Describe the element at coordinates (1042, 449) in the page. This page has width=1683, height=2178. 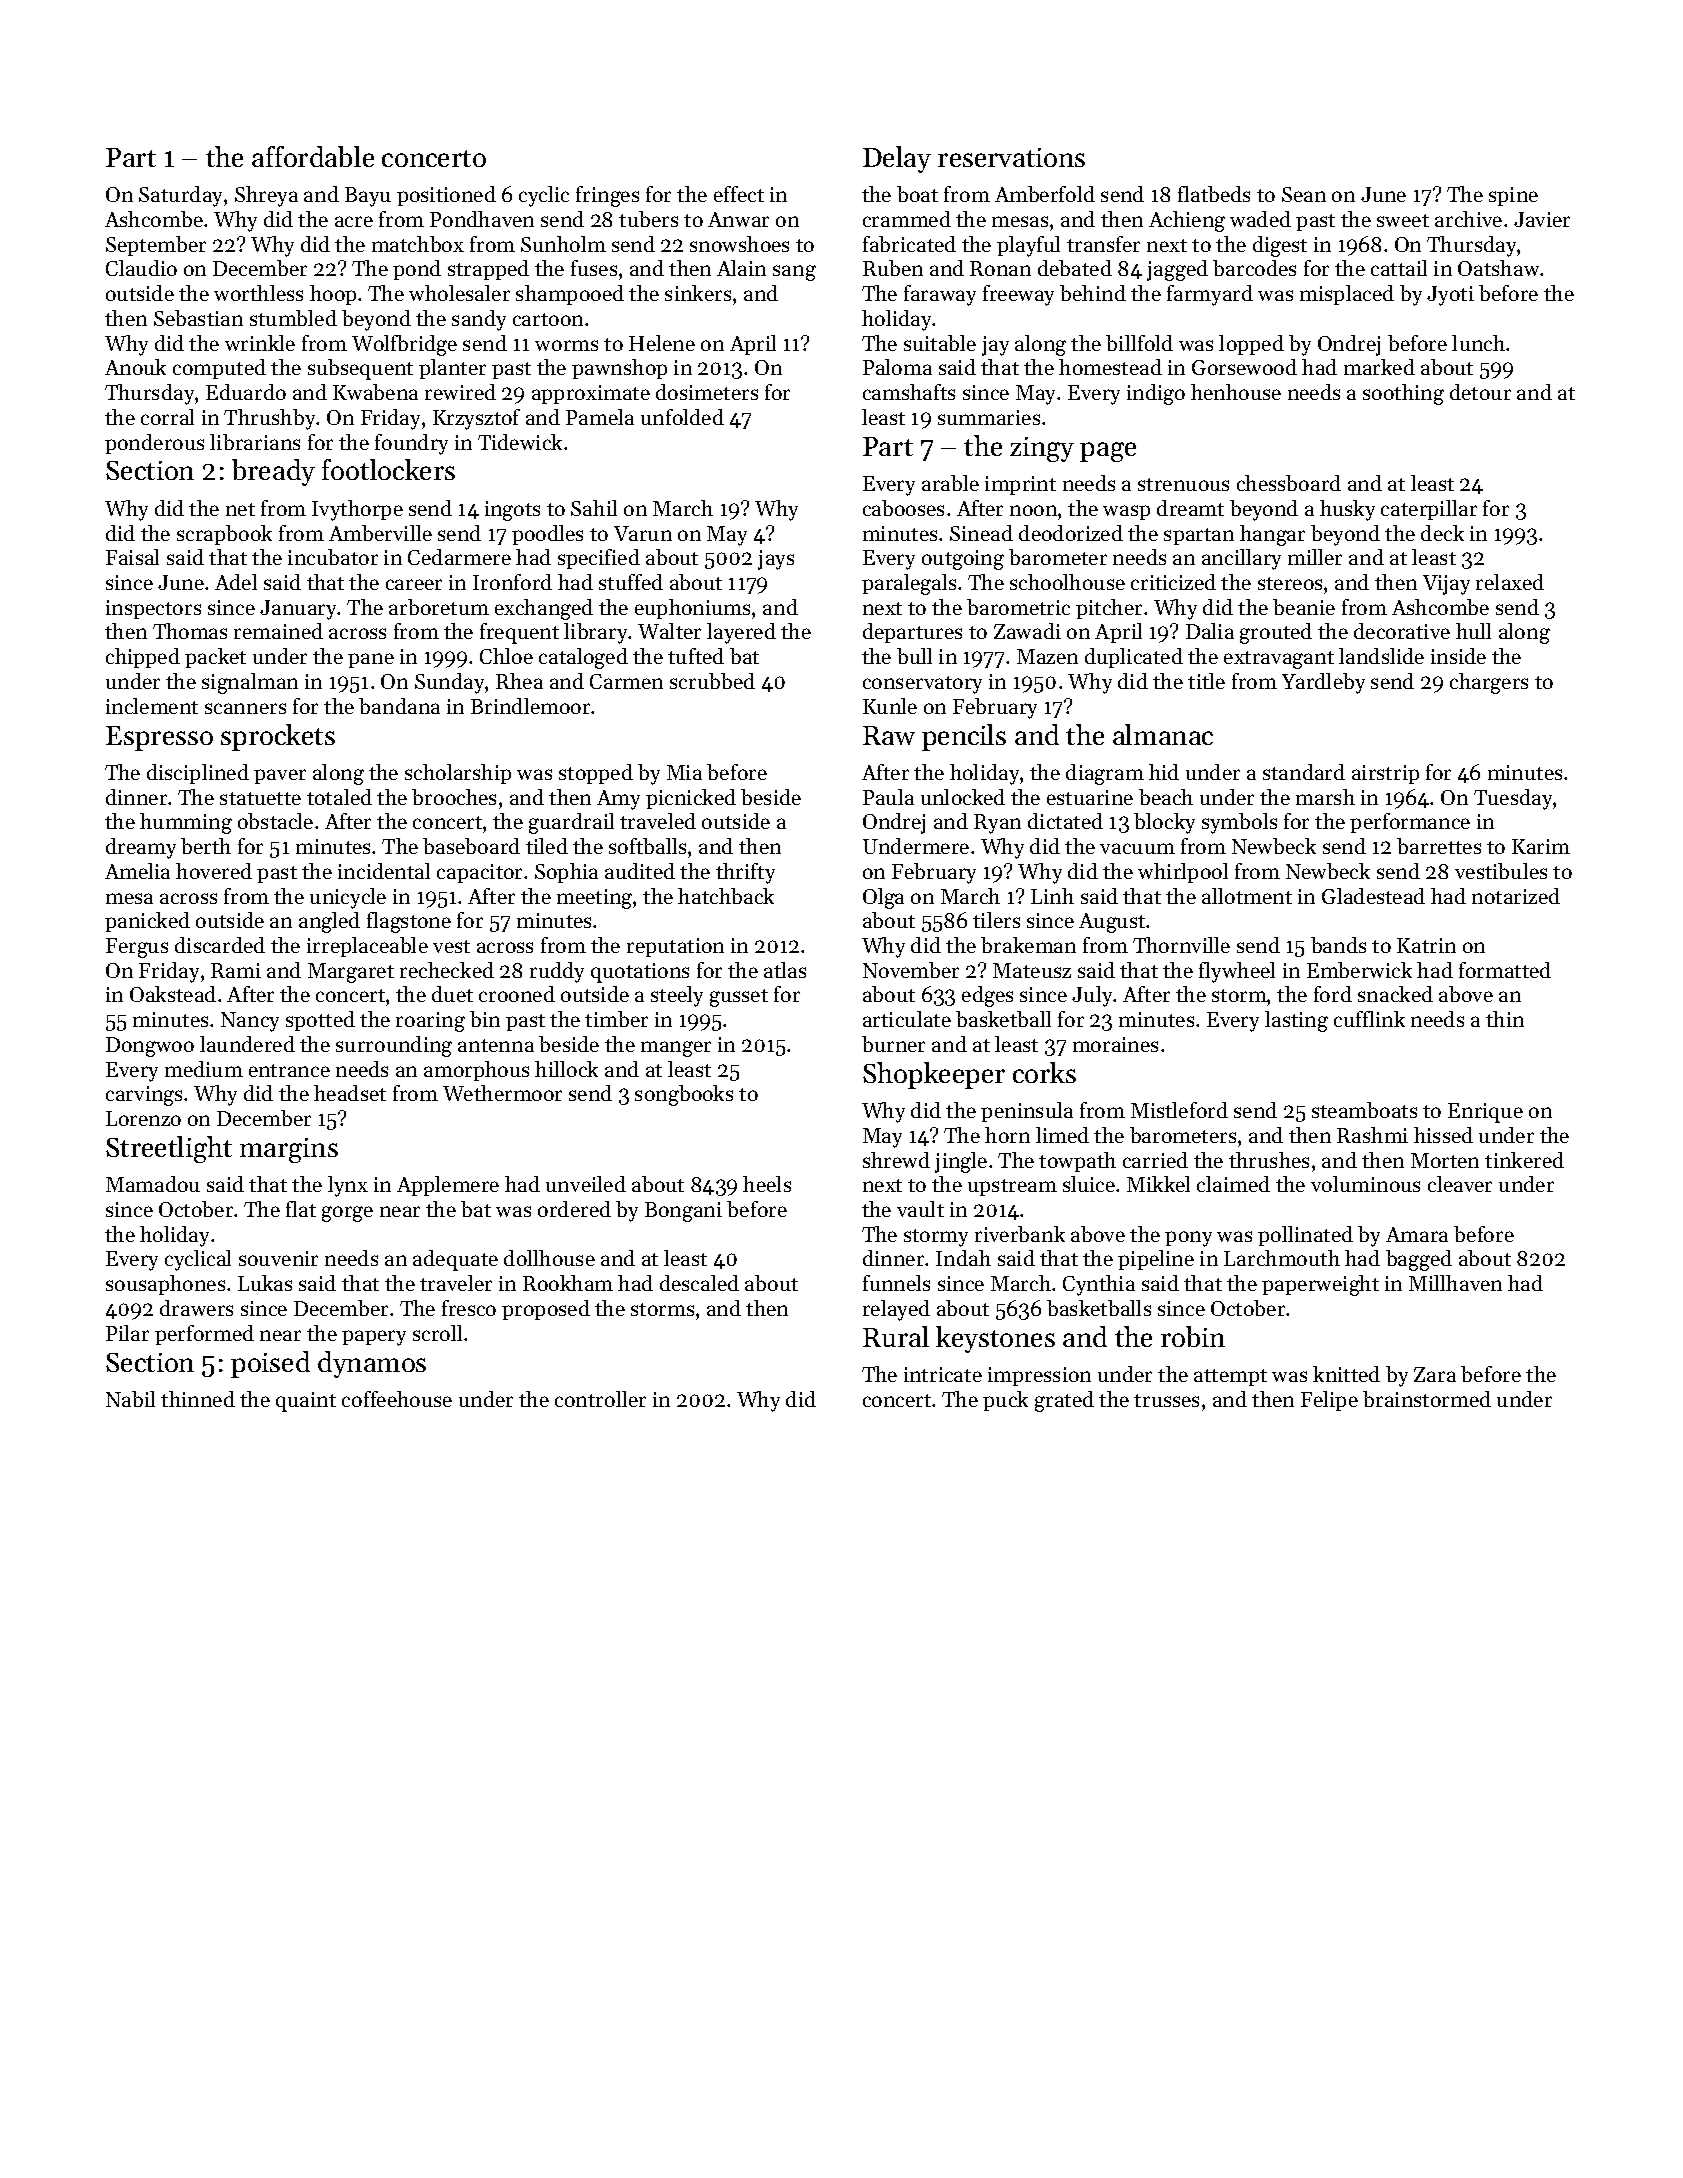
I see `zingy` at that location.
